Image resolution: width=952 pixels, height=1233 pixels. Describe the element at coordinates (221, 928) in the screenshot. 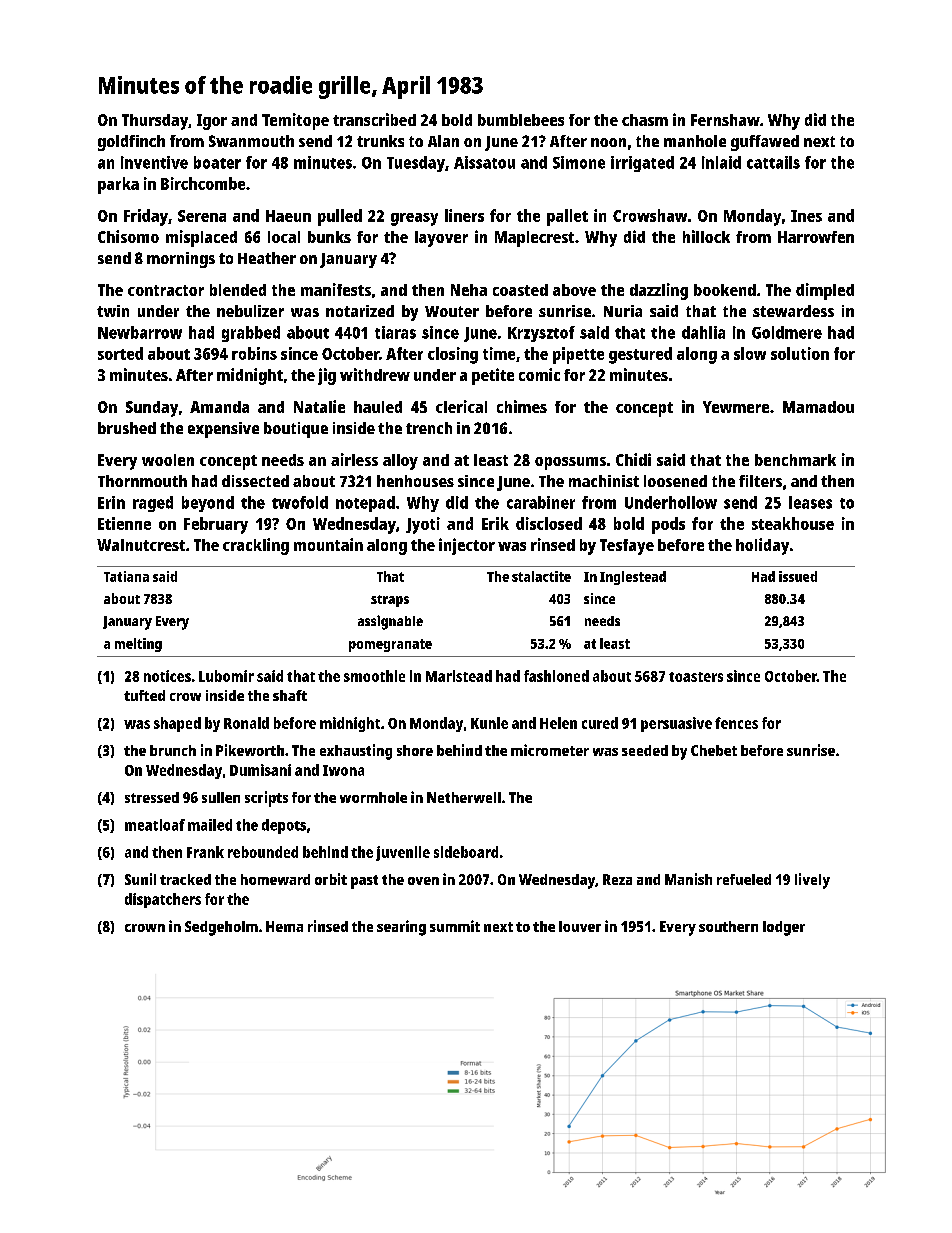

I see `Sedgeholm` at that location.
